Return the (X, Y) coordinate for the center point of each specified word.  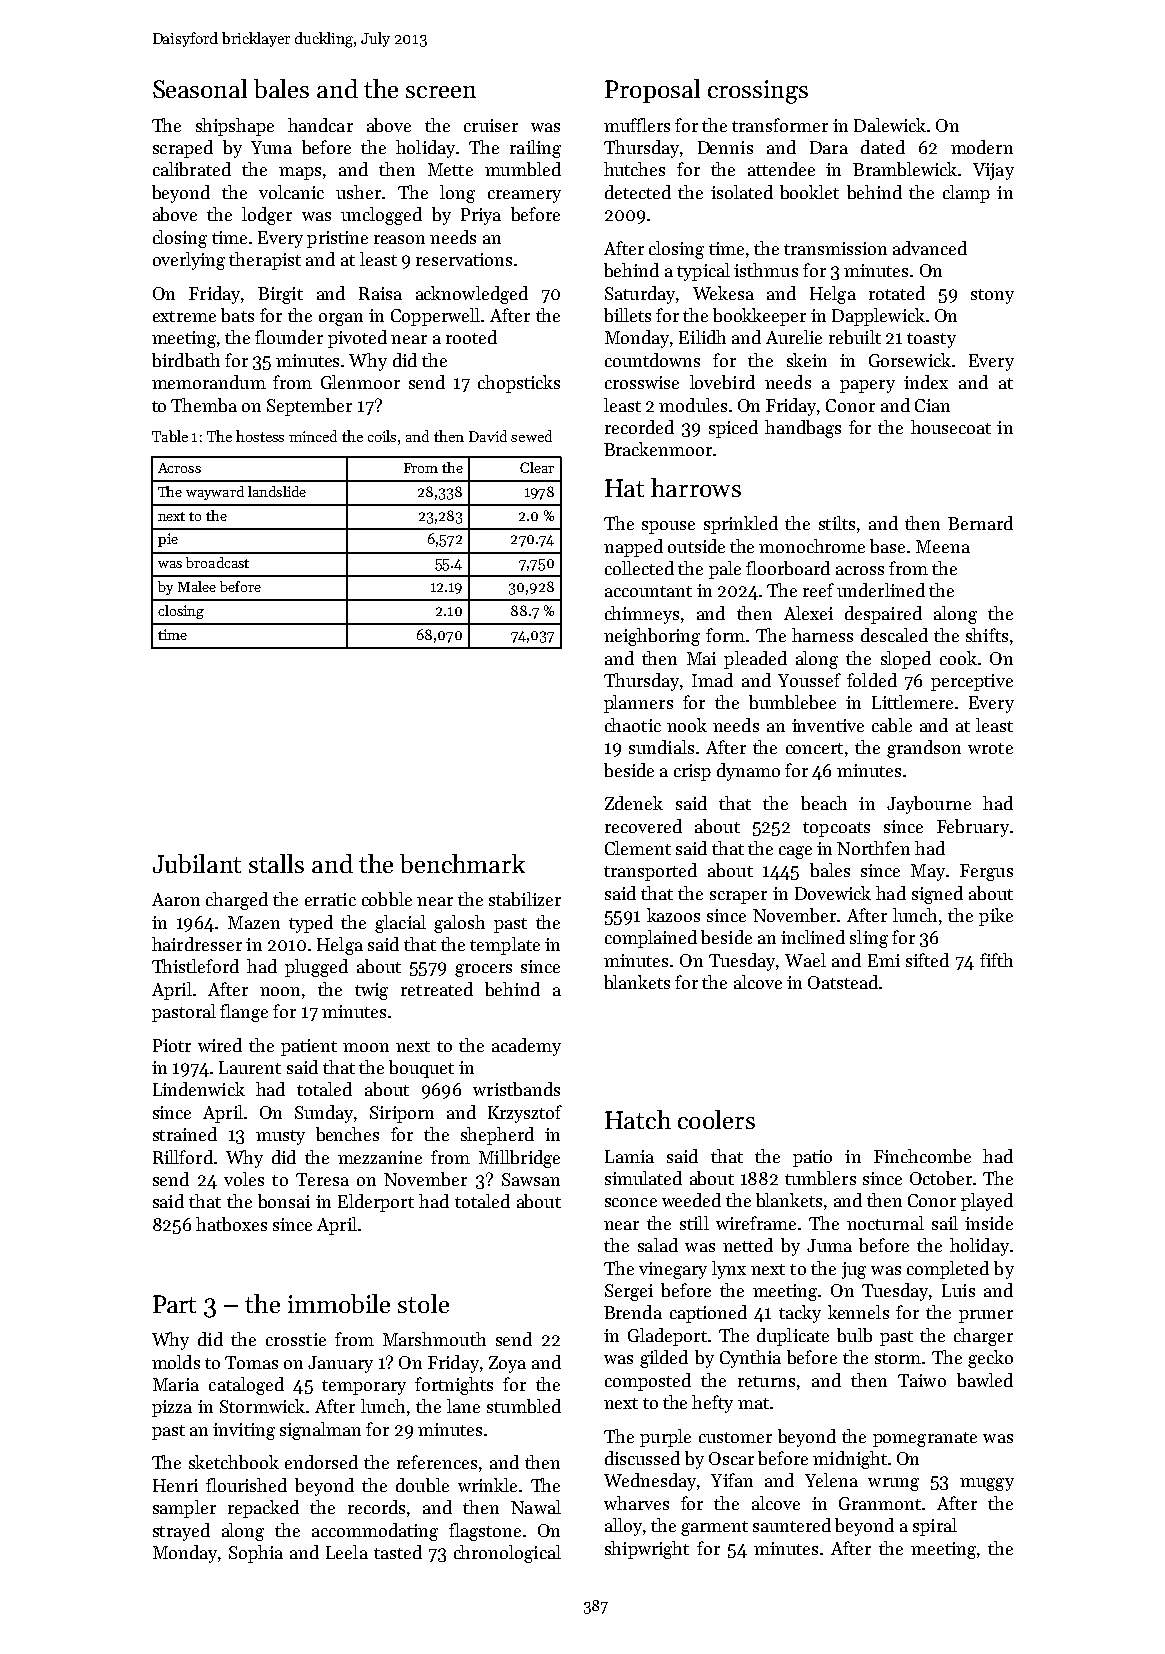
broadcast (217, 562)
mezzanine (380, 1157)
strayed (181, 1532)
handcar (320, 125)
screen (441, 92)
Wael (805, 960)
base (887, 546)
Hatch (638, 1119)
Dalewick (890, 125)
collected (639, 568)
